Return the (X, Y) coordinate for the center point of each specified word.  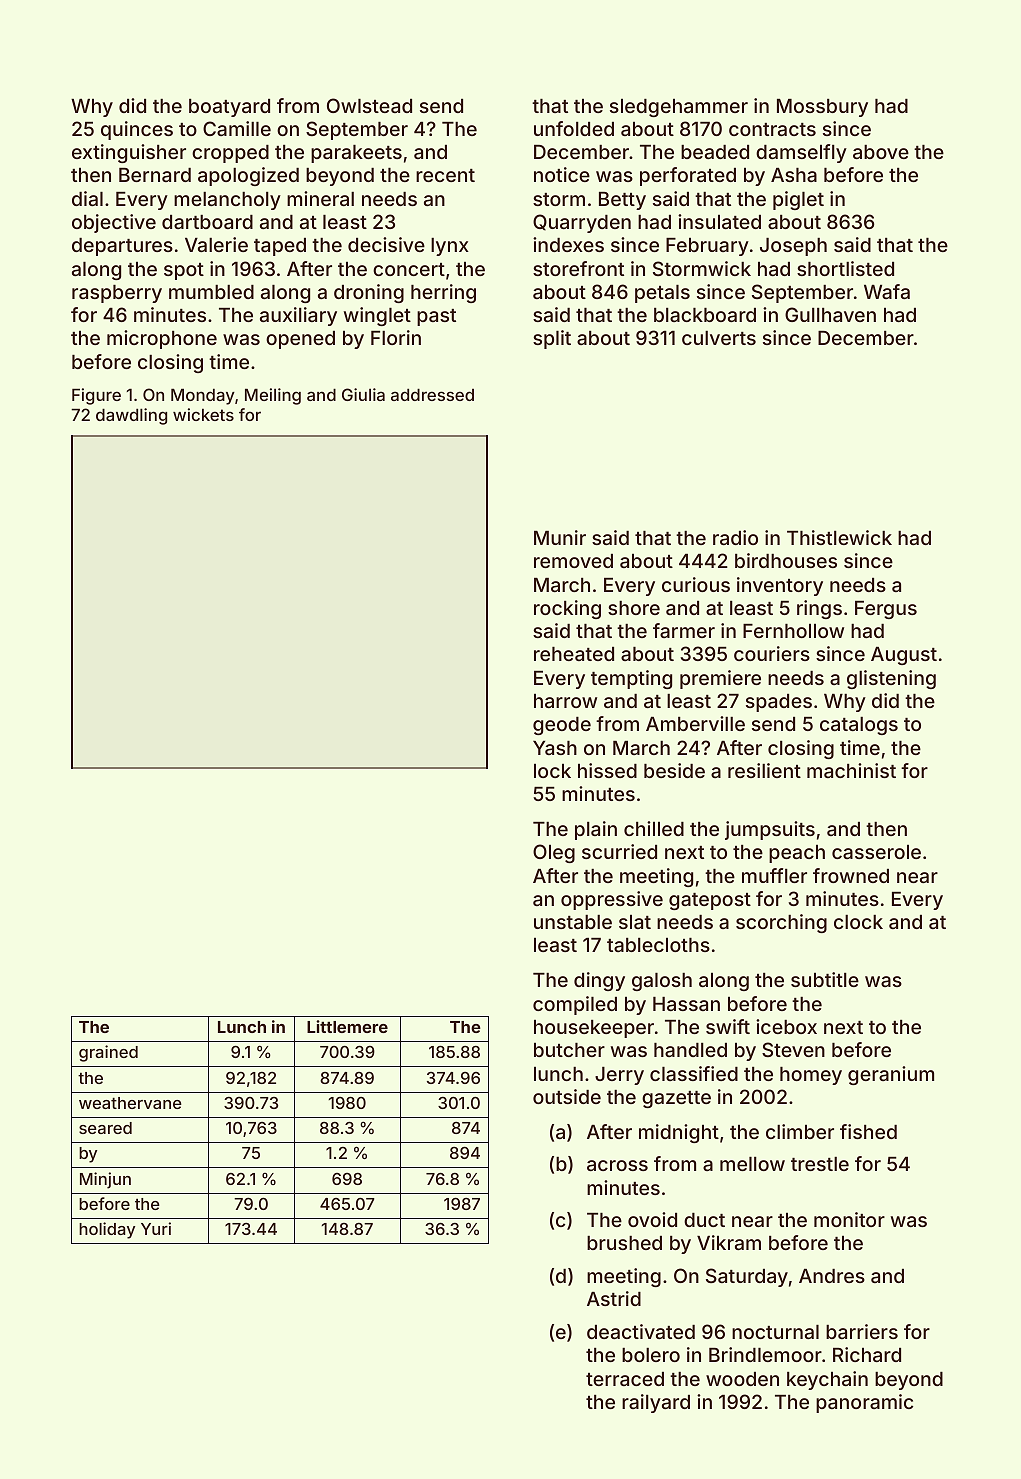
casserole (876, 852)
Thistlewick (839, 537)
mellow (752, 1164)
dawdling (131, 416)
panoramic (864, 1403)
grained (108, 1053)
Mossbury (822, 108)
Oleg (554, 853)
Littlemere (347, 1026)
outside (567, 1096)
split (552, 339)
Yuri (156, 1228)
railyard (656, 1403)
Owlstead (369, 105)
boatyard (229, 108)
